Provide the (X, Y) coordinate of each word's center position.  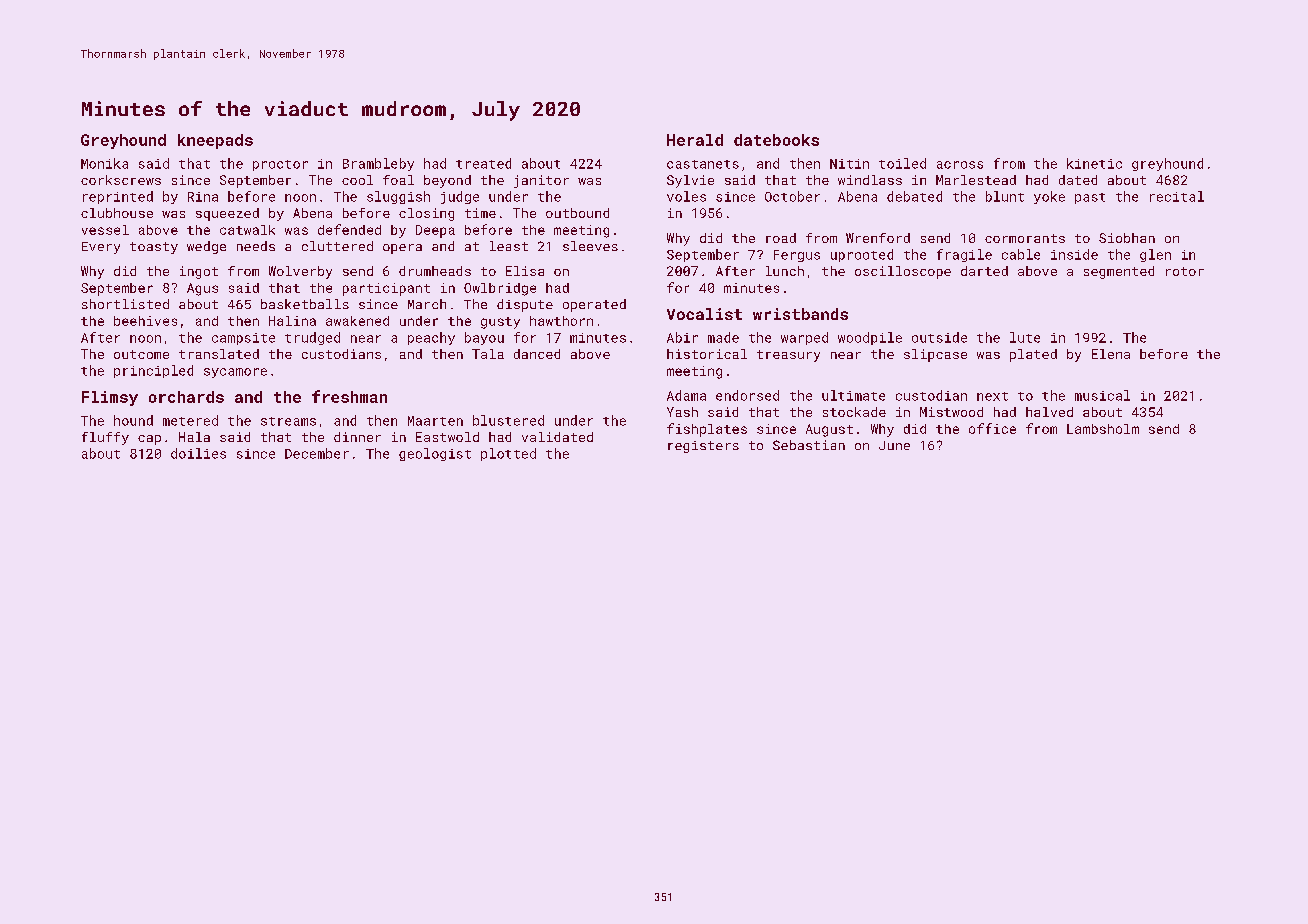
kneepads (215, 141)
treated (483, 163)
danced (537, 354)
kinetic (1094, 163)
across (960, 165)
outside (939, 337)
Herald (695, 140)
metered (190, 420)
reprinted (118, 197)
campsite (243, 339)
